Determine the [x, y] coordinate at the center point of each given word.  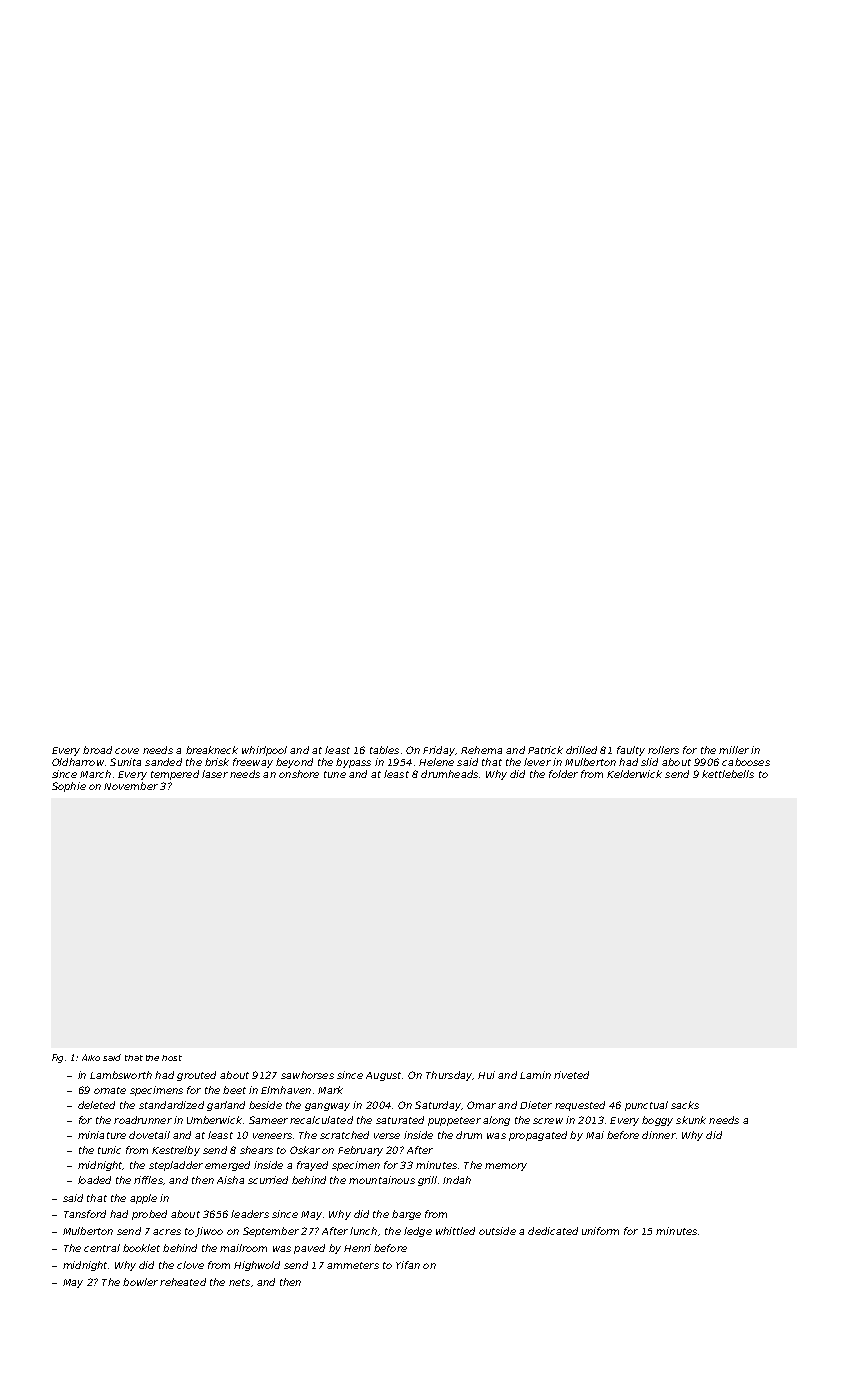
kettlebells [728, 774]
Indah [457, 1180]
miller [734, 750]
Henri [357, 1248]
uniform [600, 1231]
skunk [691, 1120]
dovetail [149, 1135]
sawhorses [307, 1075]
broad [97, 750]
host [172, 1058]
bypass [353, 763]
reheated [183, 1282]
